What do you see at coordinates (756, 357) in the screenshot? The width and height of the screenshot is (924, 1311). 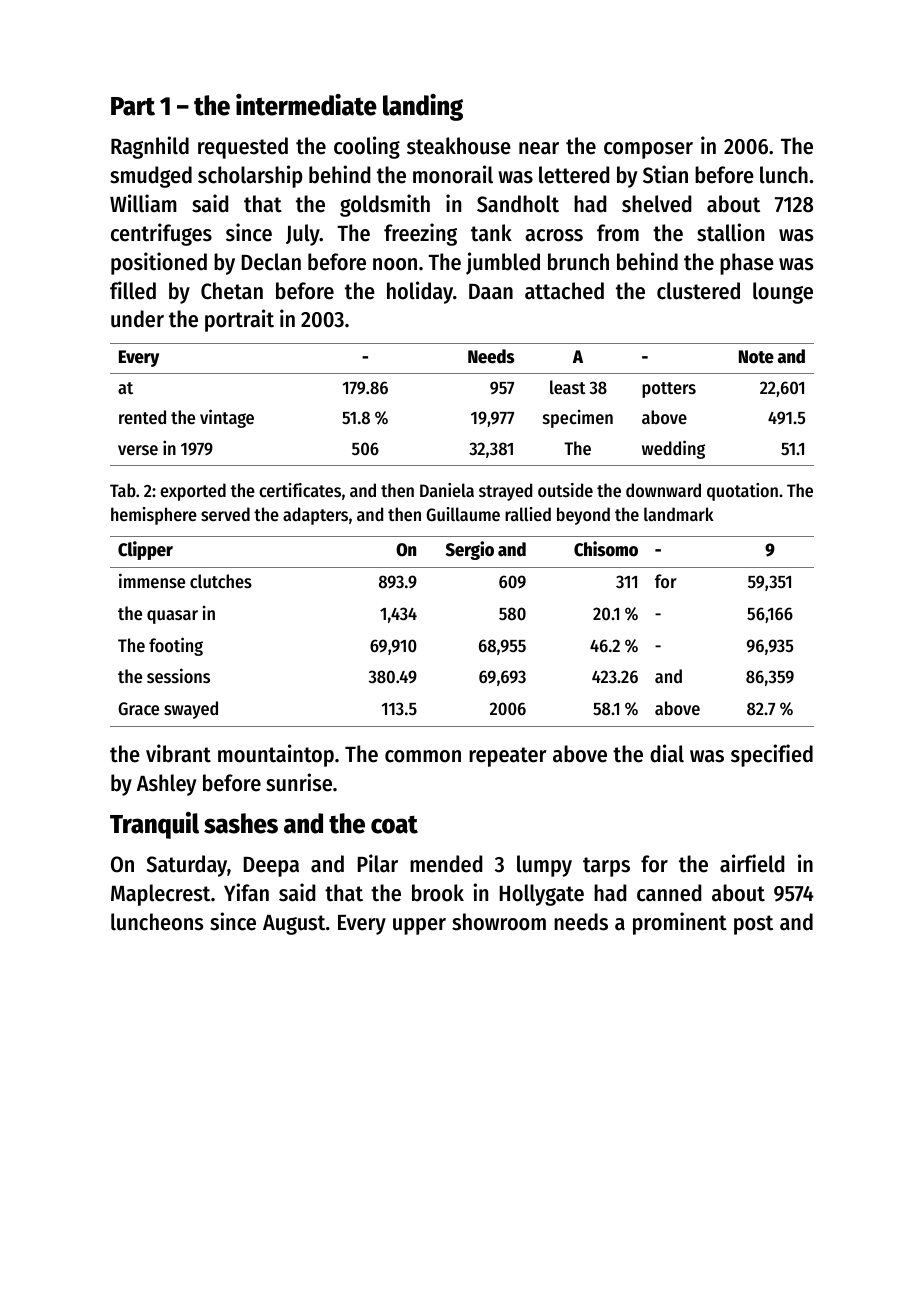 I see `Note` at bounding box center [756, 357].
